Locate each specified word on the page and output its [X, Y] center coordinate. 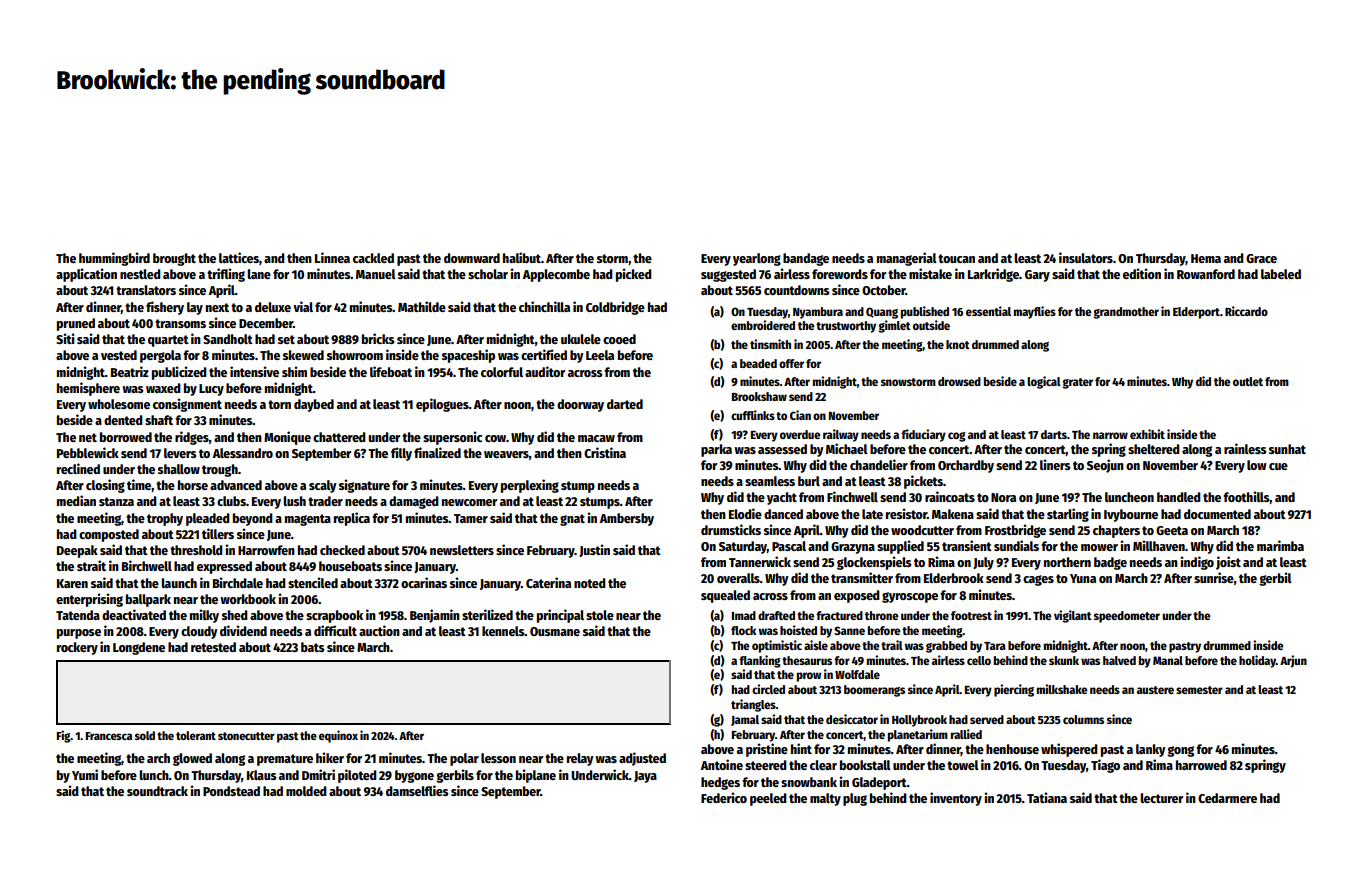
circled [768, 689]
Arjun [1293, 661]
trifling [226, 275]
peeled [768, 799]
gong [1180, 751]
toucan [956, 258]
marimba [1280, 545]
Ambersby [627, 519]
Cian [800, 415]
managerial [907, 259]
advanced [236, 485]
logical [1044, 382]
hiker [330, 757]
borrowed [126, 437]
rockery [77, 648]
